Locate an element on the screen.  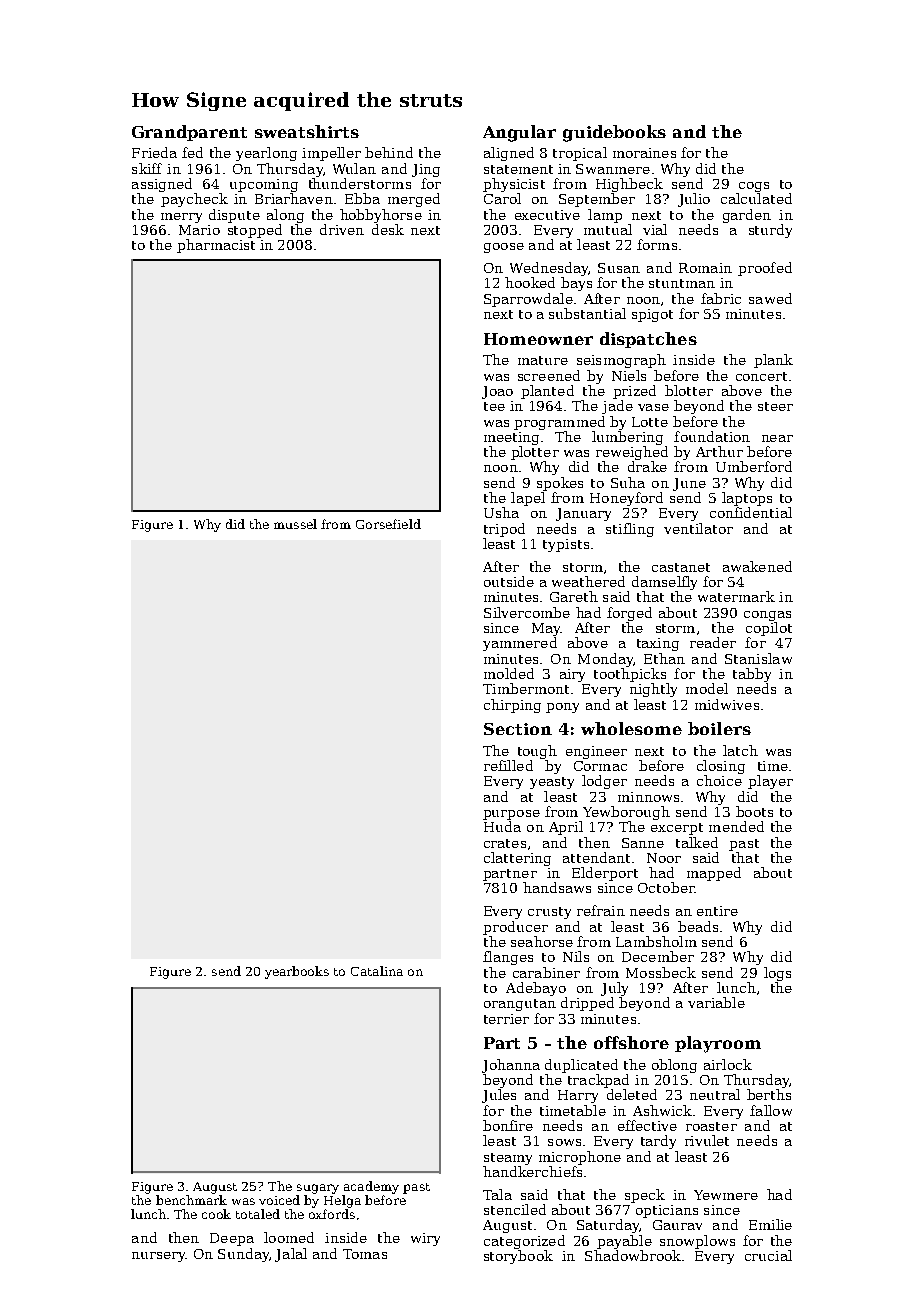
plank is located at coordinates (773, 361).
